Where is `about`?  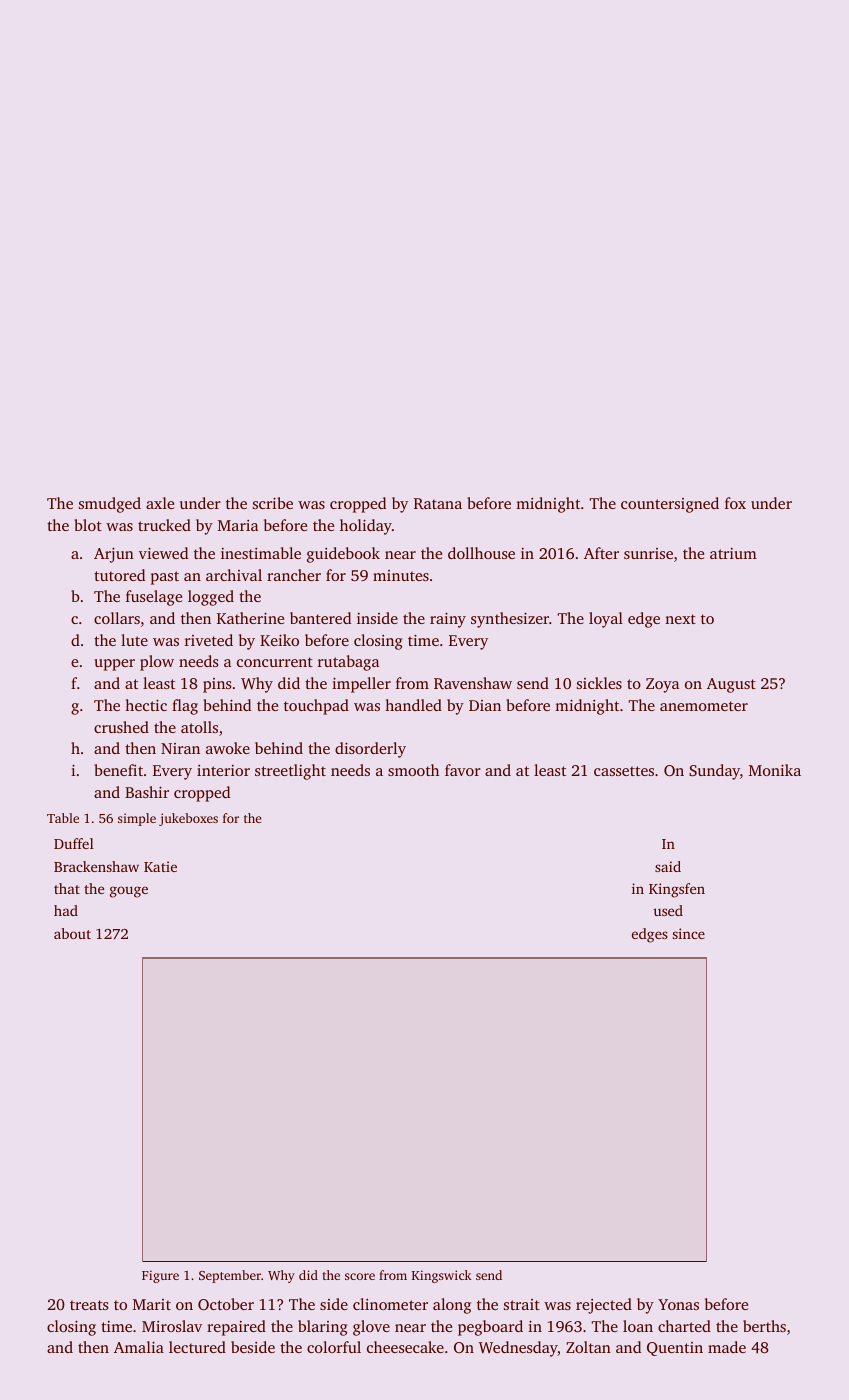
about is located at coordinates (72, 933).
